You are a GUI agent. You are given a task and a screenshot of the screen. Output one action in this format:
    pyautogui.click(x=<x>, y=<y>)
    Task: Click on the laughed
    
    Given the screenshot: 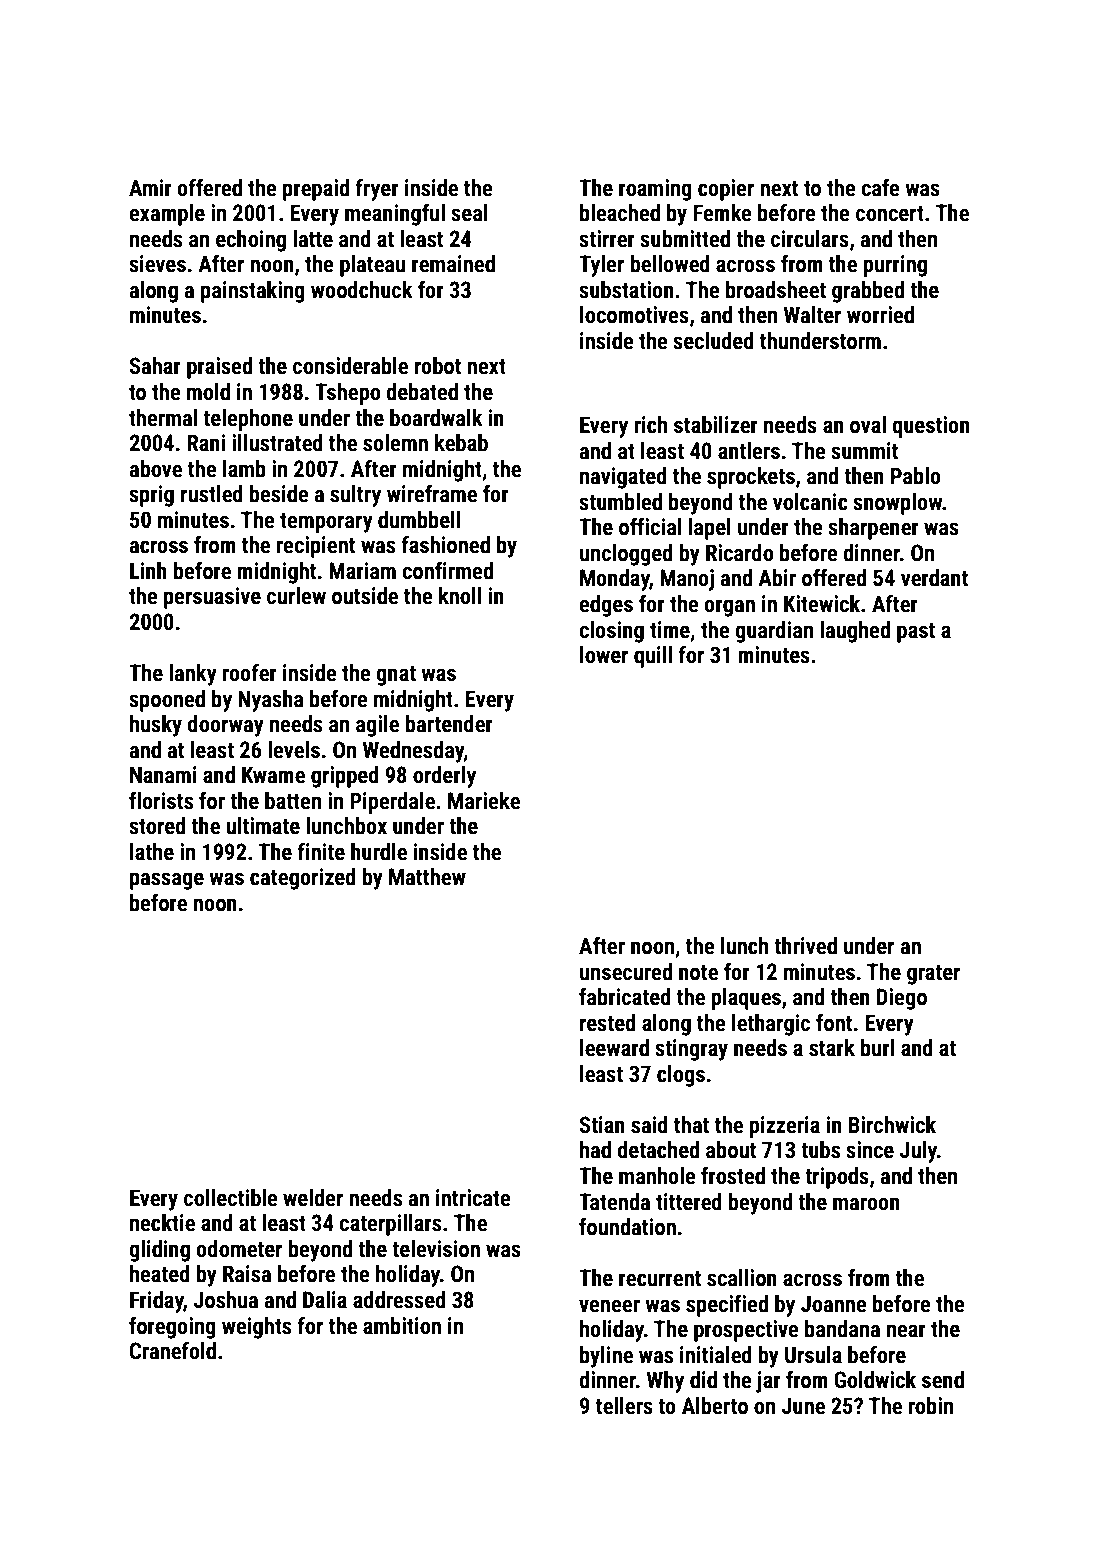 What is the action you would take?
    pyautogui.click(x=855, y=632)
